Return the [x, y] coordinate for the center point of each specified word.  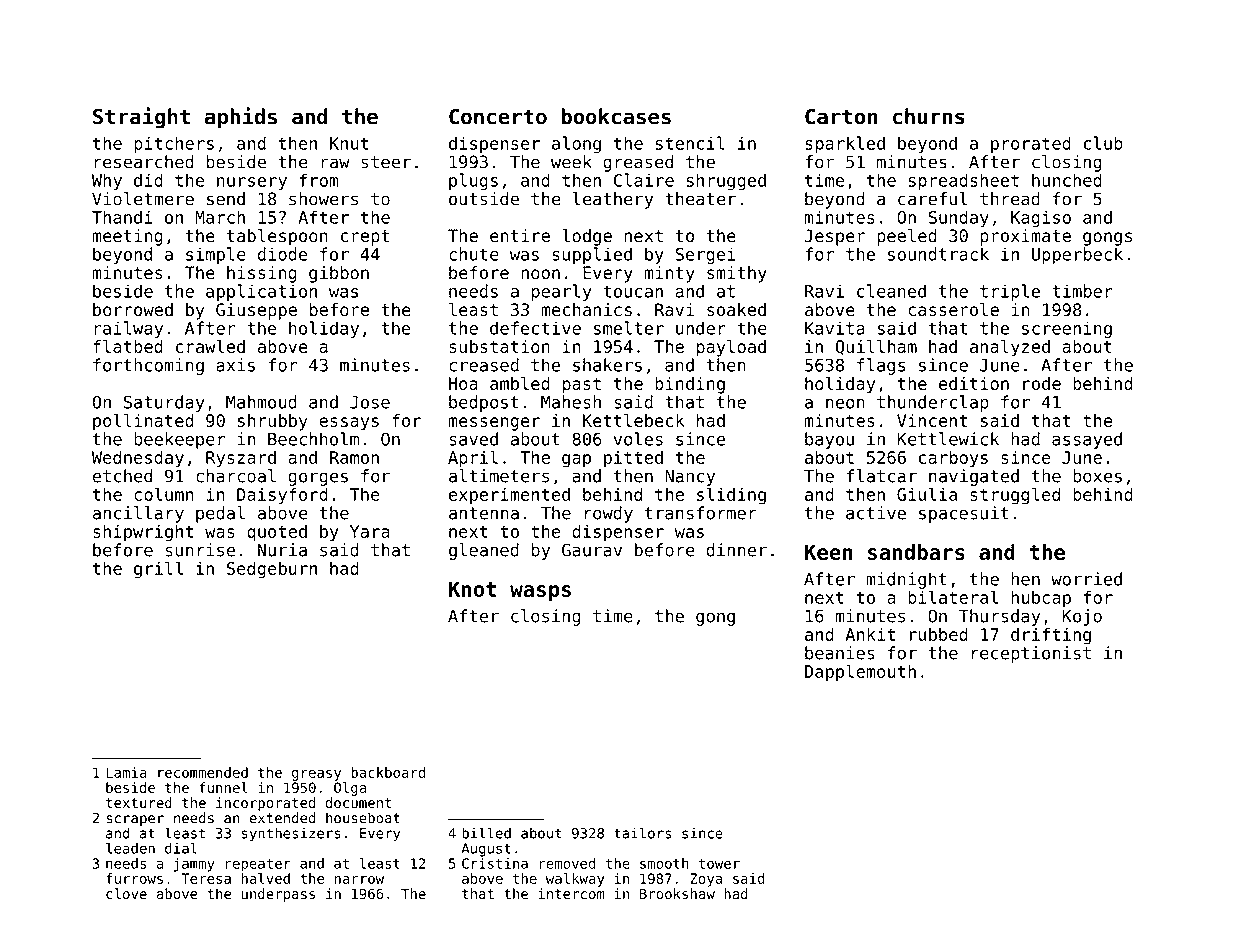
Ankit [870, 634]
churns [929, 116]
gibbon [339, 274]
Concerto [498, 116]
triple [1010, 292]
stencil [690, 143]
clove [126, 894]
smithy [737, 274]
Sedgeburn [272, 570]
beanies [840, 653]
